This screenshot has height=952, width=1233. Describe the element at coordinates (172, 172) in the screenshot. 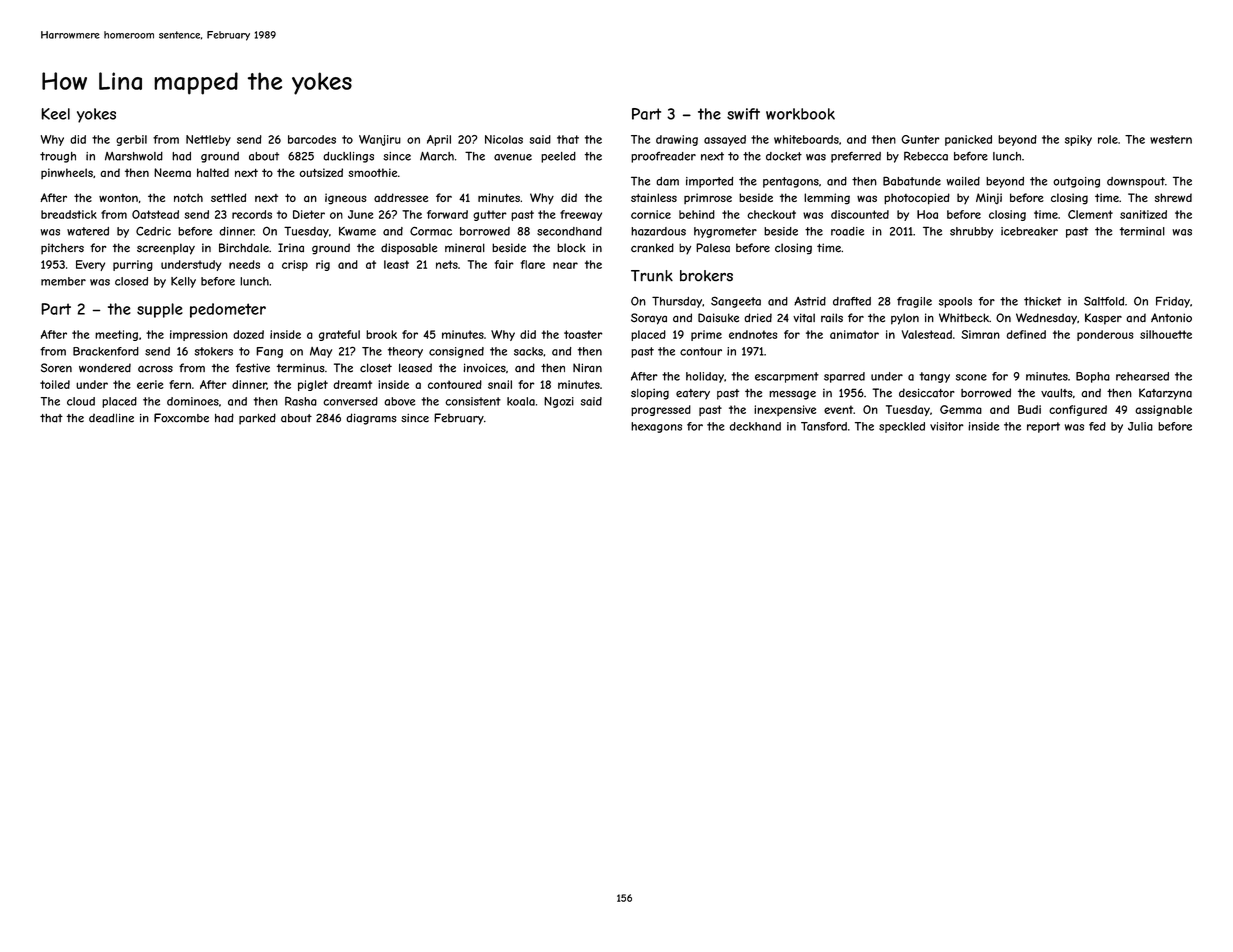

I see `Neema` at that location.
